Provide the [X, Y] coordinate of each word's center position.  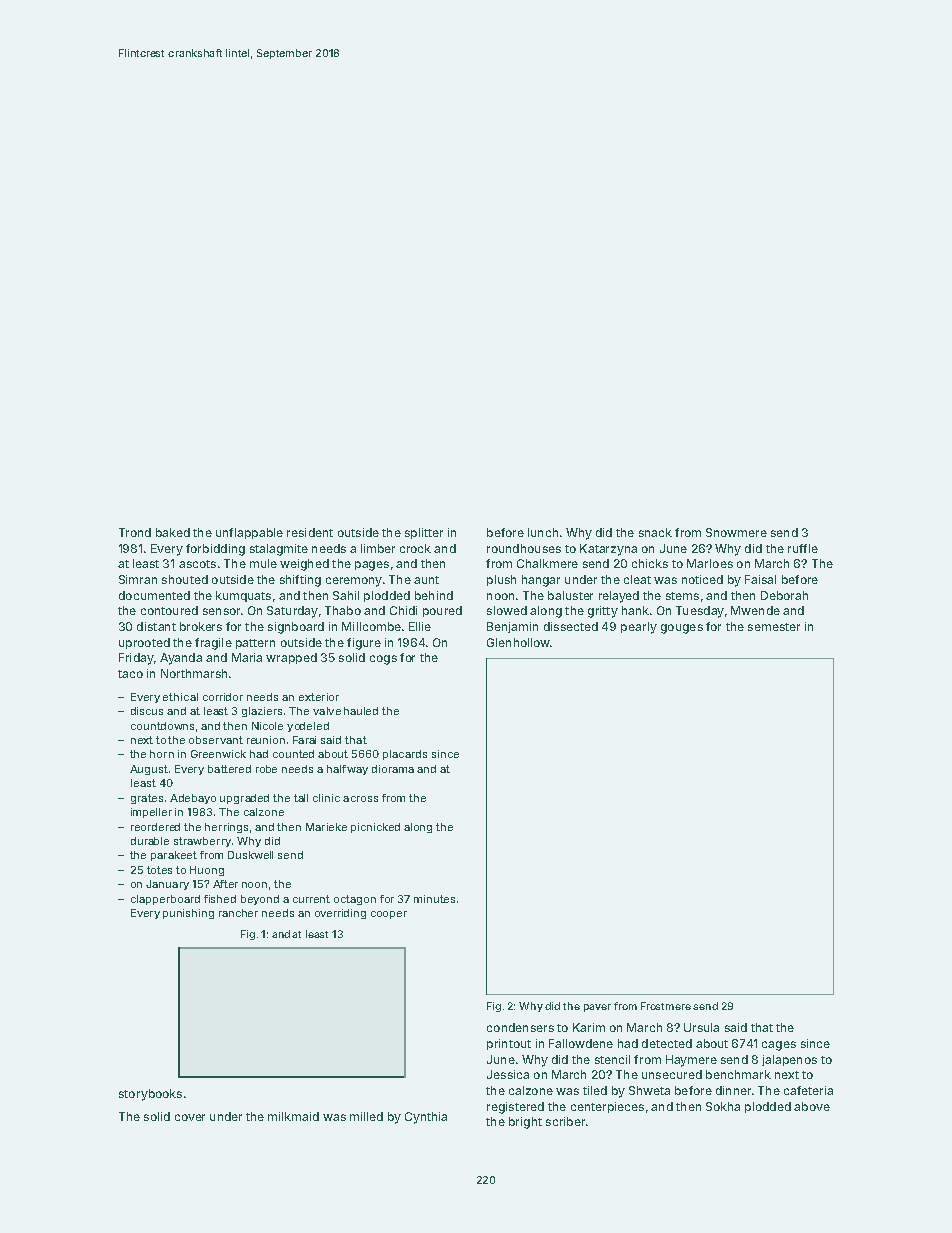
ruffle [803, 548]
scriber [565, 1121]
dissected [571, 626]
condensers [520, 1027]
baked [173, 532]
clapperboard [165, 900]
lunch [543, 532]
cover [190, 1117]
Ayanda [181, 659]
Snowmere [736, 532]
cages [779, 1046]
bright [525, 1123]
